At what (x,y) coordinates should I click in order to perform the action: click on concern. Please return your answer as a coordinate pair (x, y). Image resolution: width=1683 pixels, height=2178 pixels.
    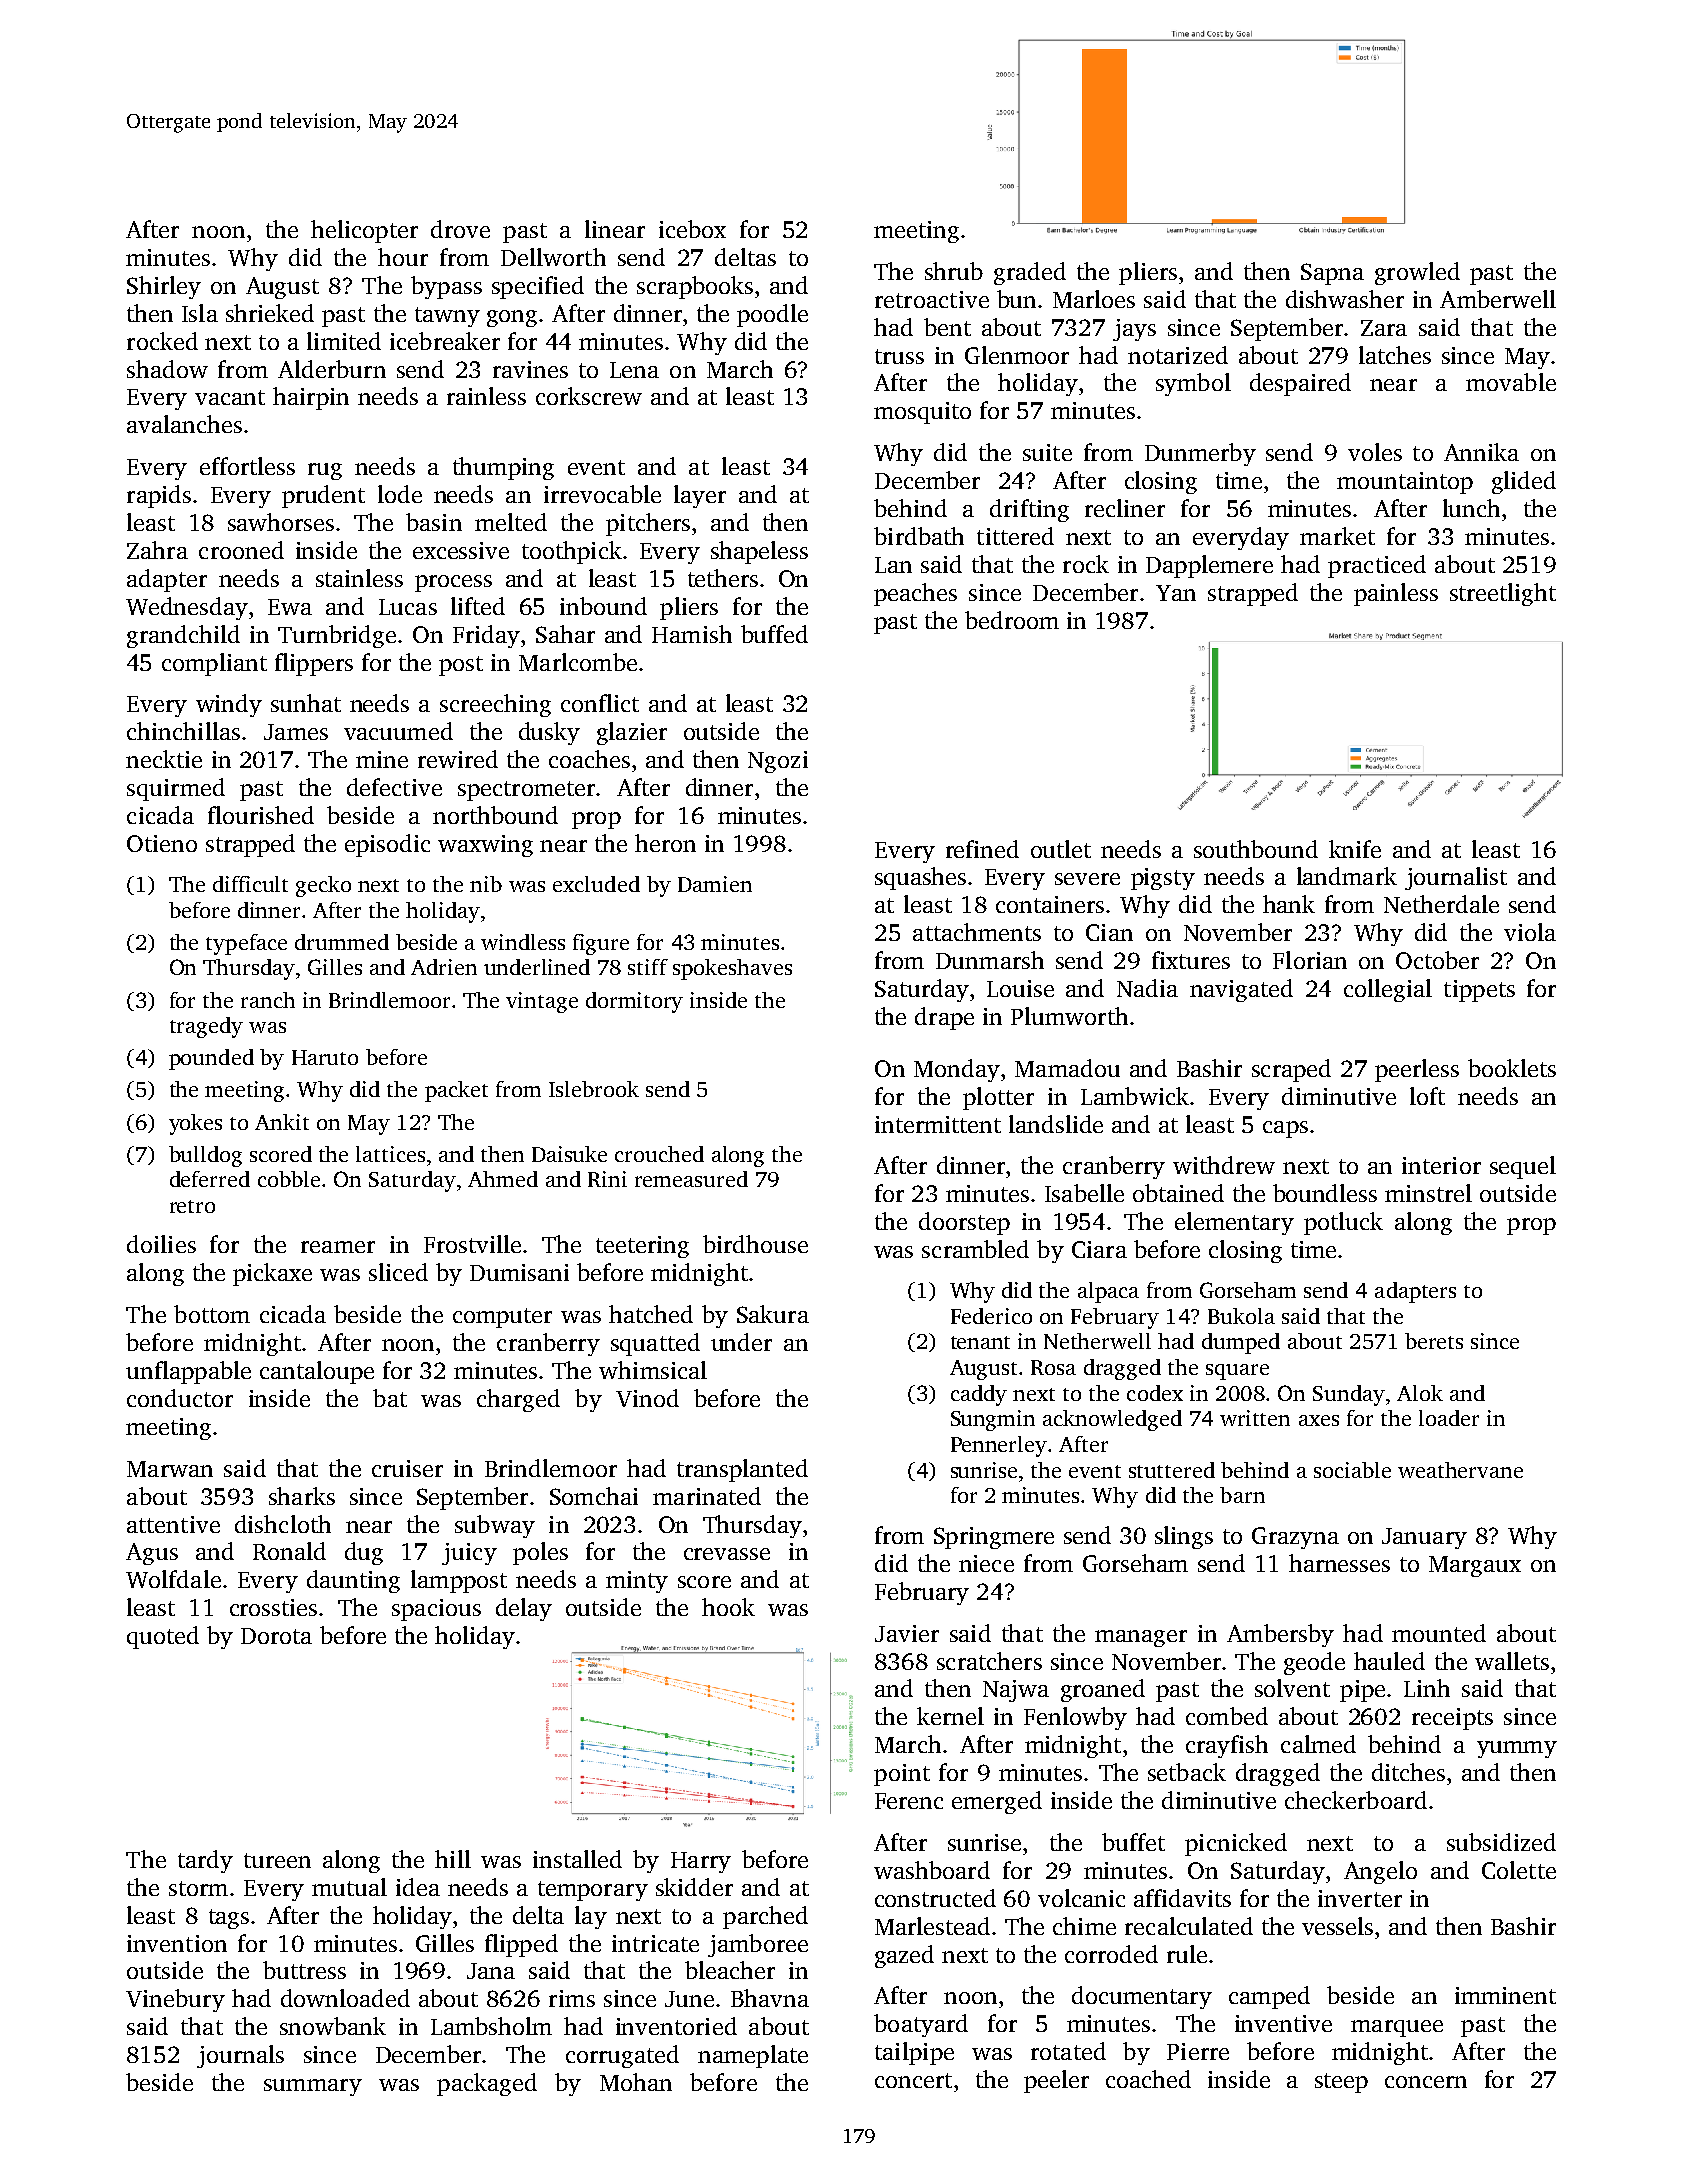
    Looking at the image, I should click on (1426, 2082).
